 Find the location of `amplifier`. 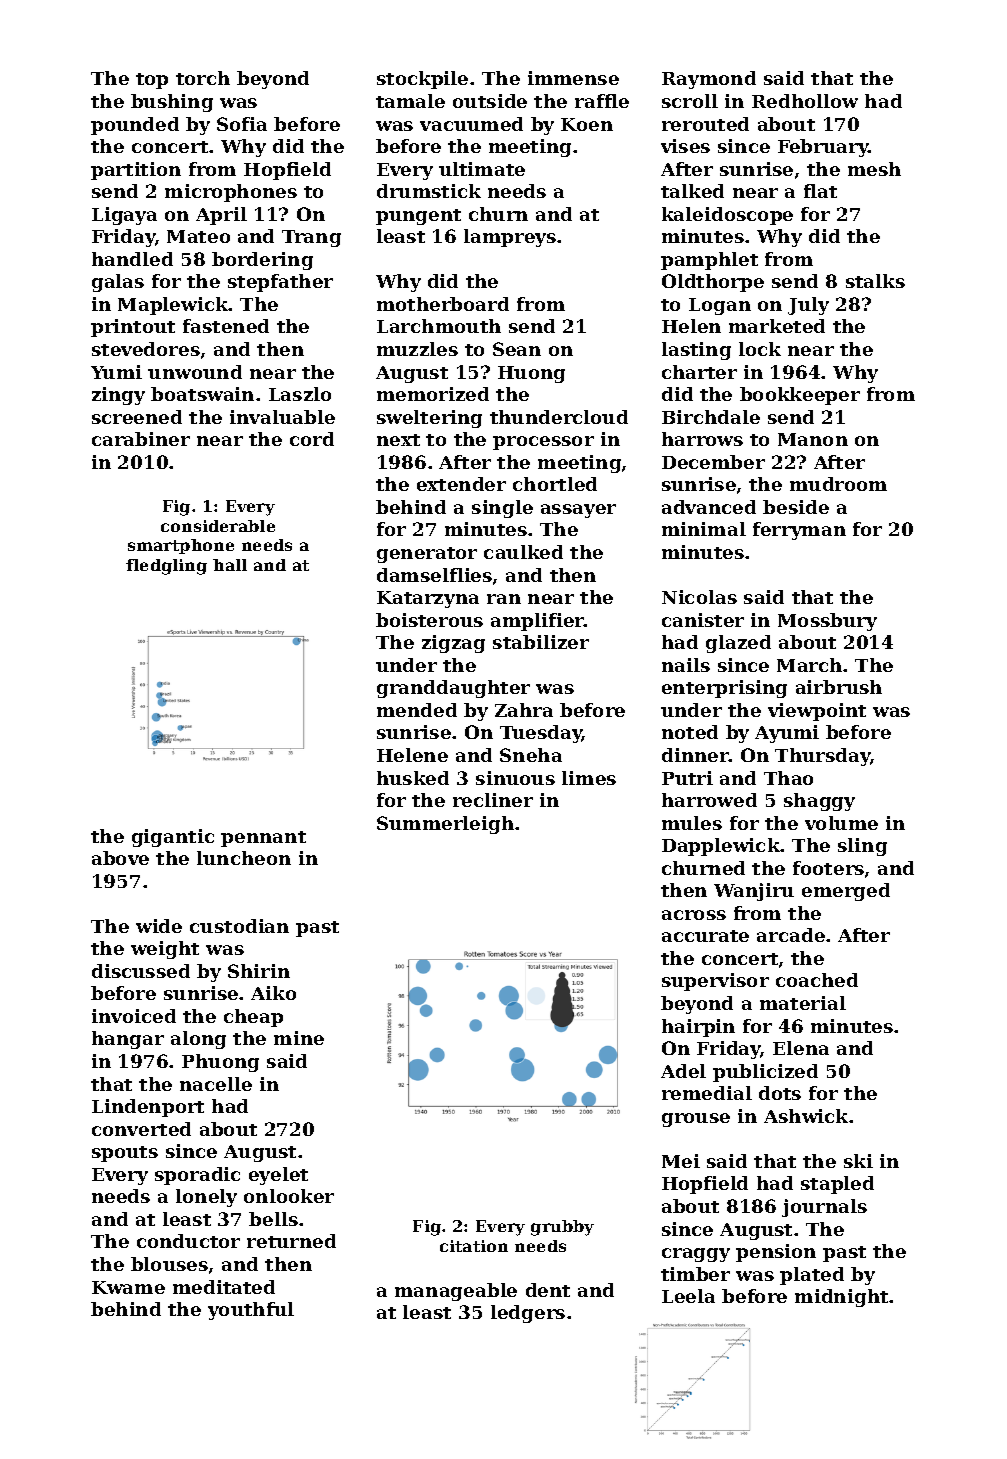

amplifier is located at coordinates (538, 622).
